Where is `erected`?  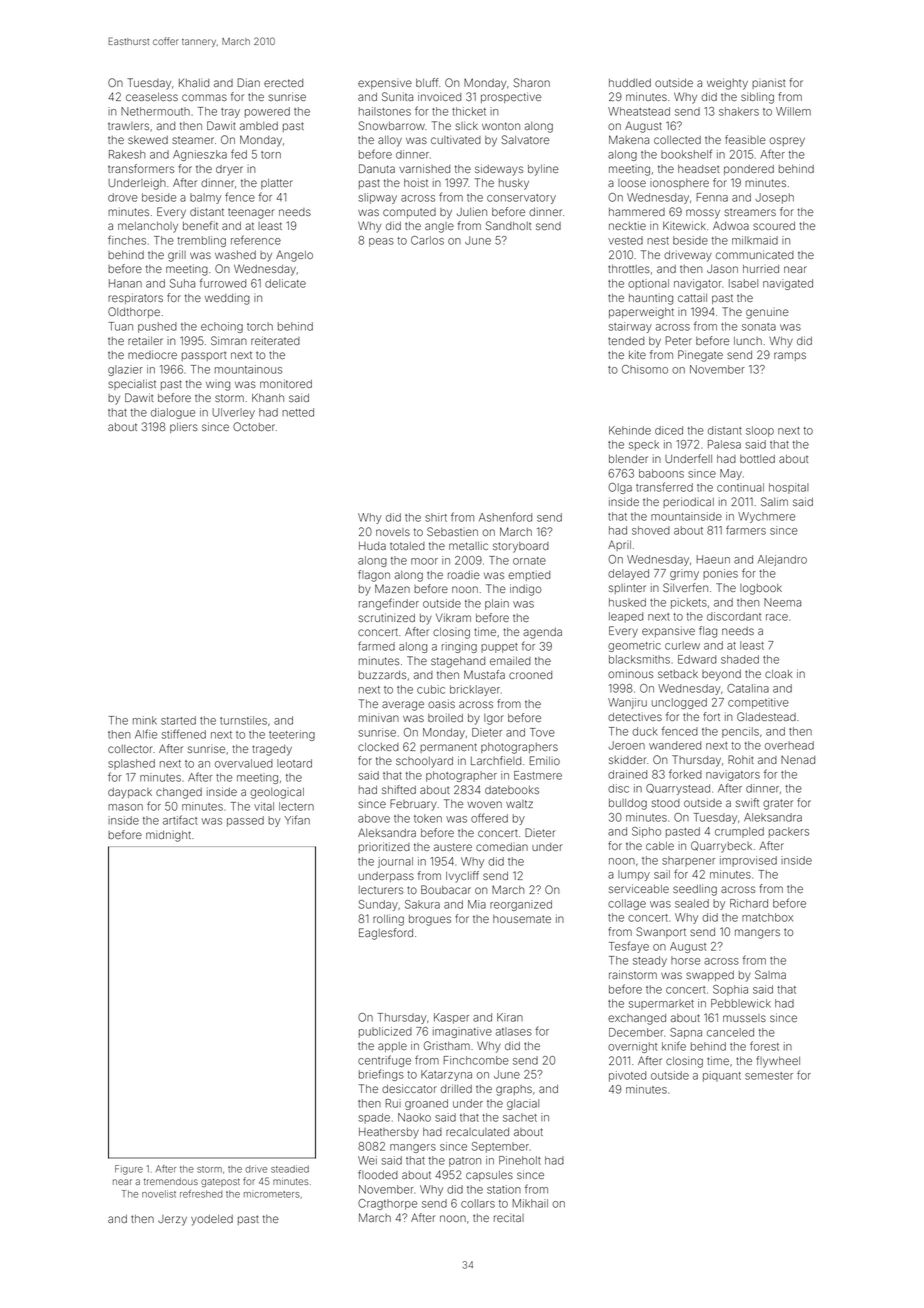
erected is located at coordinates (283, 83).
